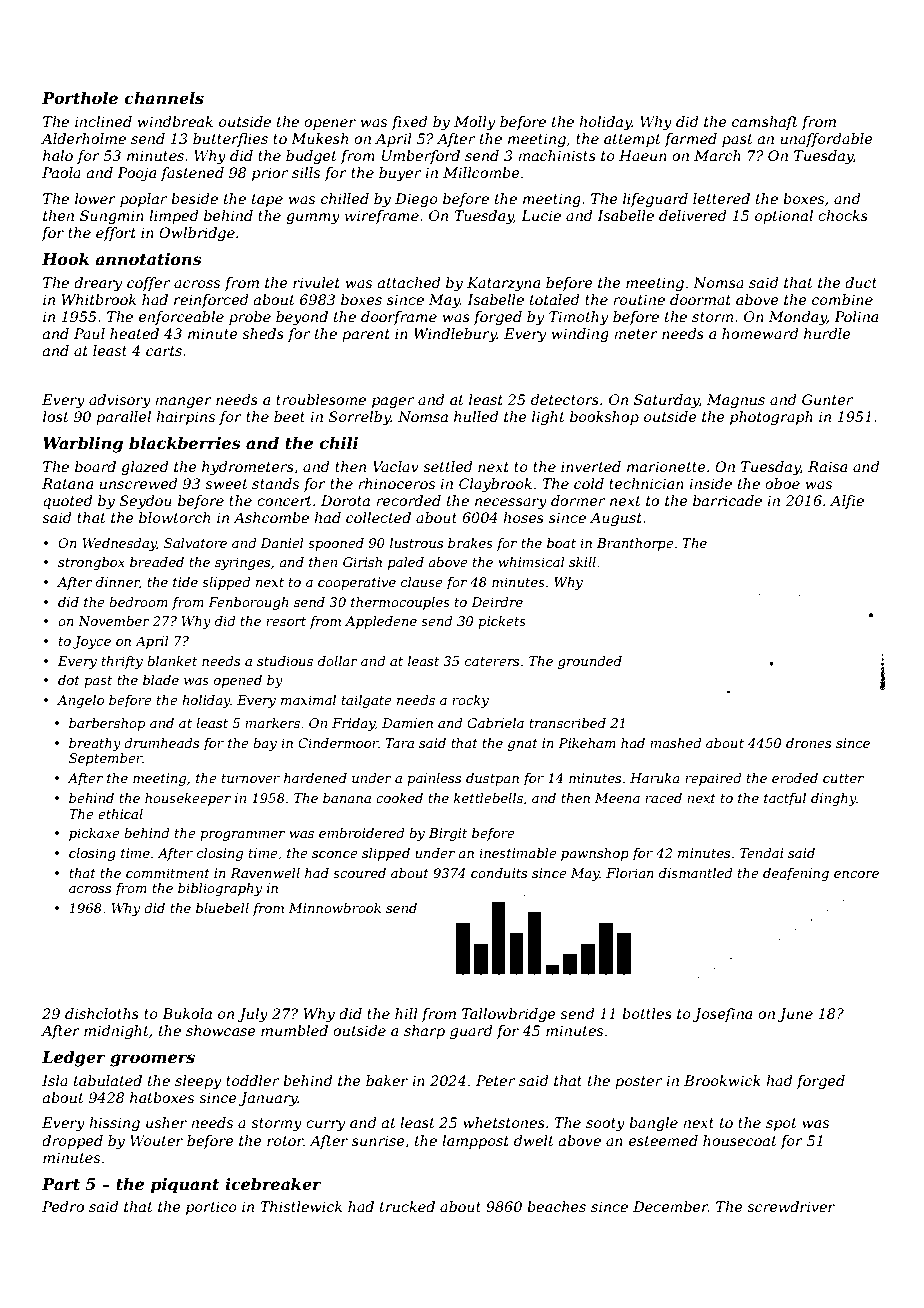 The height and width of the page is (1308, 924). I want to click on trucked, so click(407, 1206).
